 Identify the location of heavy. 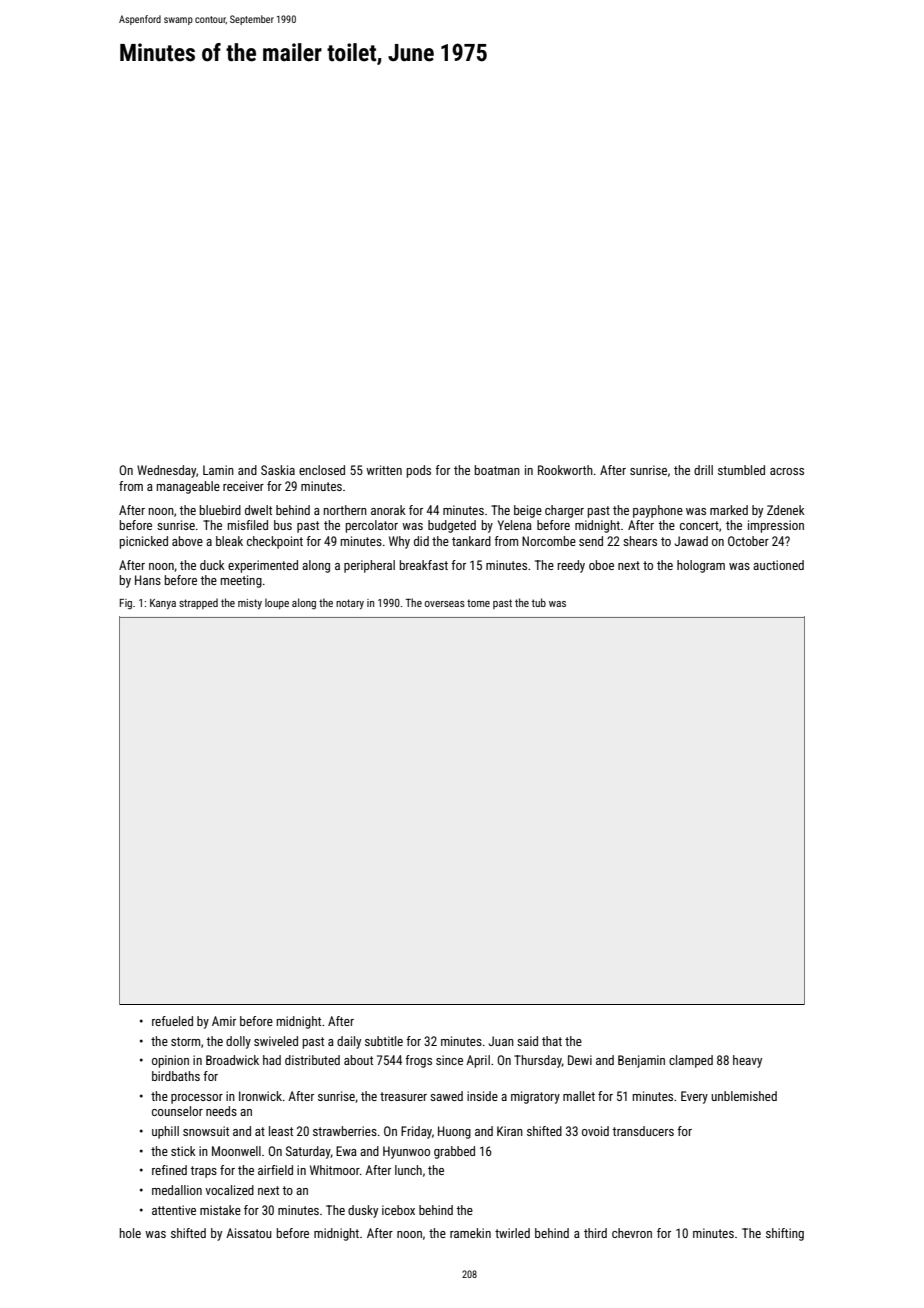
(747, 1061).
